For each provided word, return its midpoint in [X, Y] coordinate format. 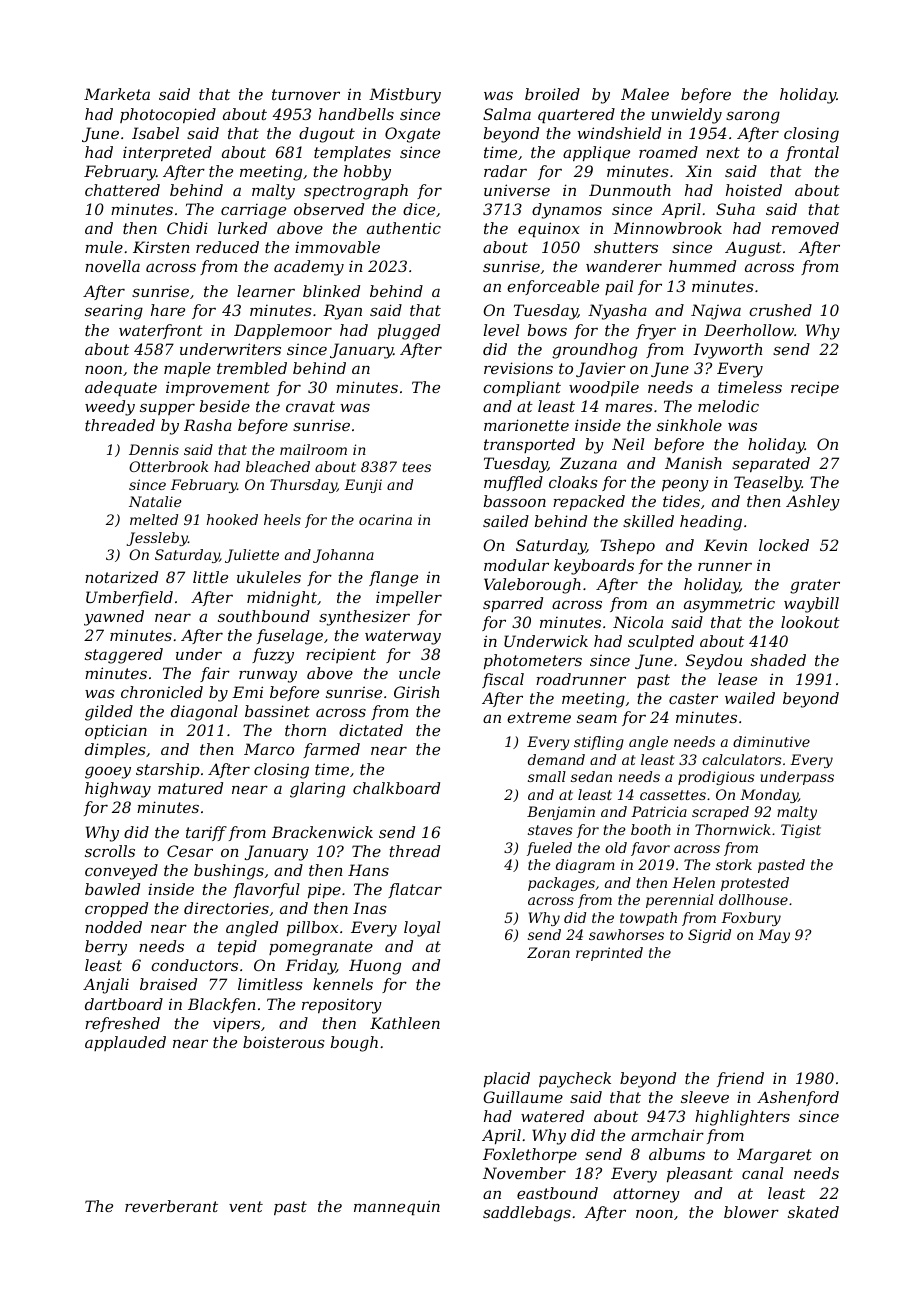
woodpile [604, 388]
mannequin [397, 1207]
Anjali [106, 986]
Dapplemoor [283, 331]
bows [547, 330]
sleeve [705, 1097]
